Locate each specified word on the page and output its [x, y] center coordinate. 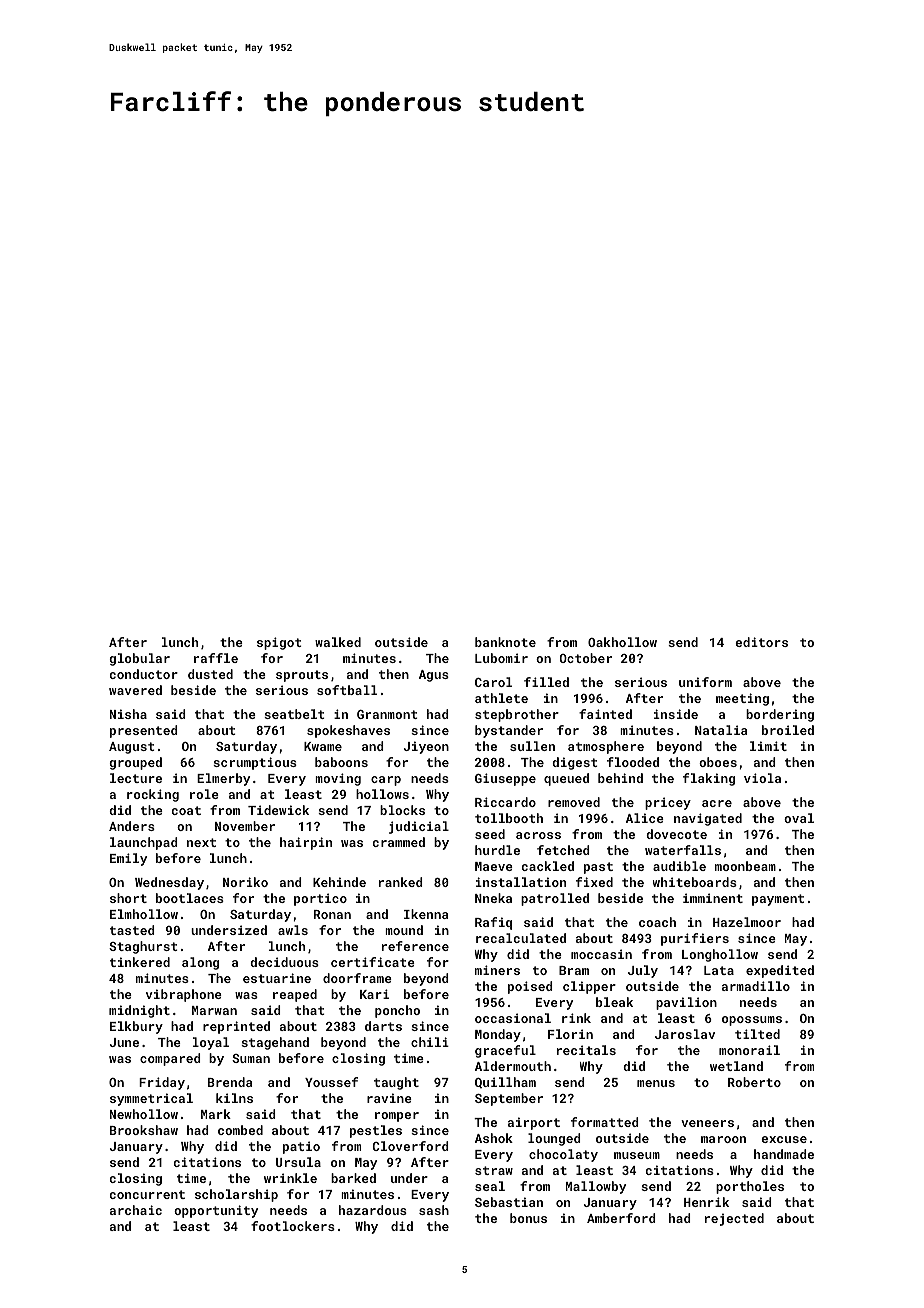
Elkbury [136, 1027]
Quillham [505, 1082]
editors [761, 642]
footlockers [293, 1226]
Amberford [621, 1218]
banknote [505, 642]
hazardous [373, 1210]
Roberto [754, 1082]
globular [139, 659]
